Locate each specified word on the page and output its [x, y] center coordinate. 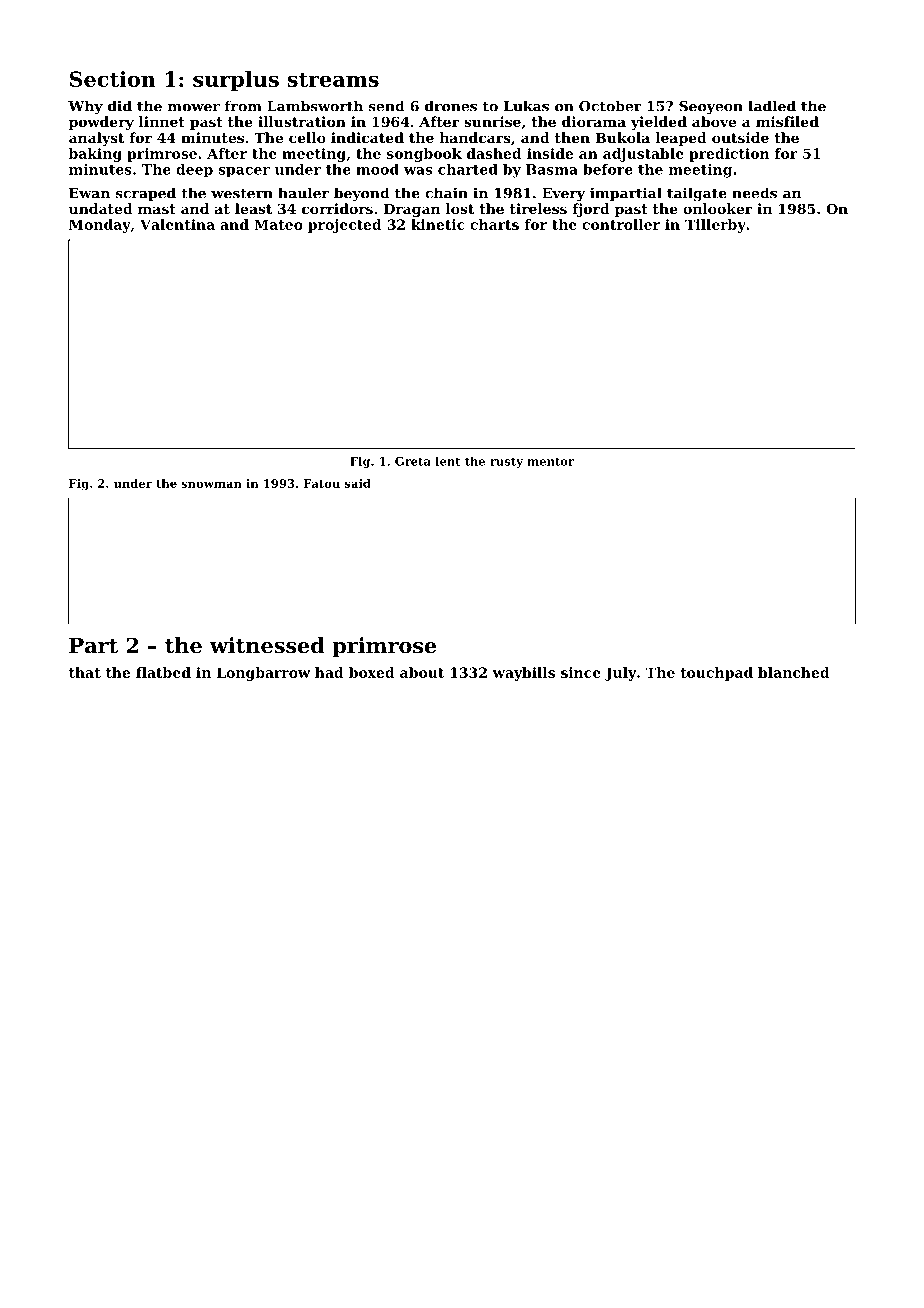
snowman [211, 484]
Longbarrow [263, 674]
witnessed [267, 645]
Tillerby [715, 226]
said [358, 483]
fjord [591, 210]
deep [194, 171]
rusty [506, 462]
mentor [550, 461]
